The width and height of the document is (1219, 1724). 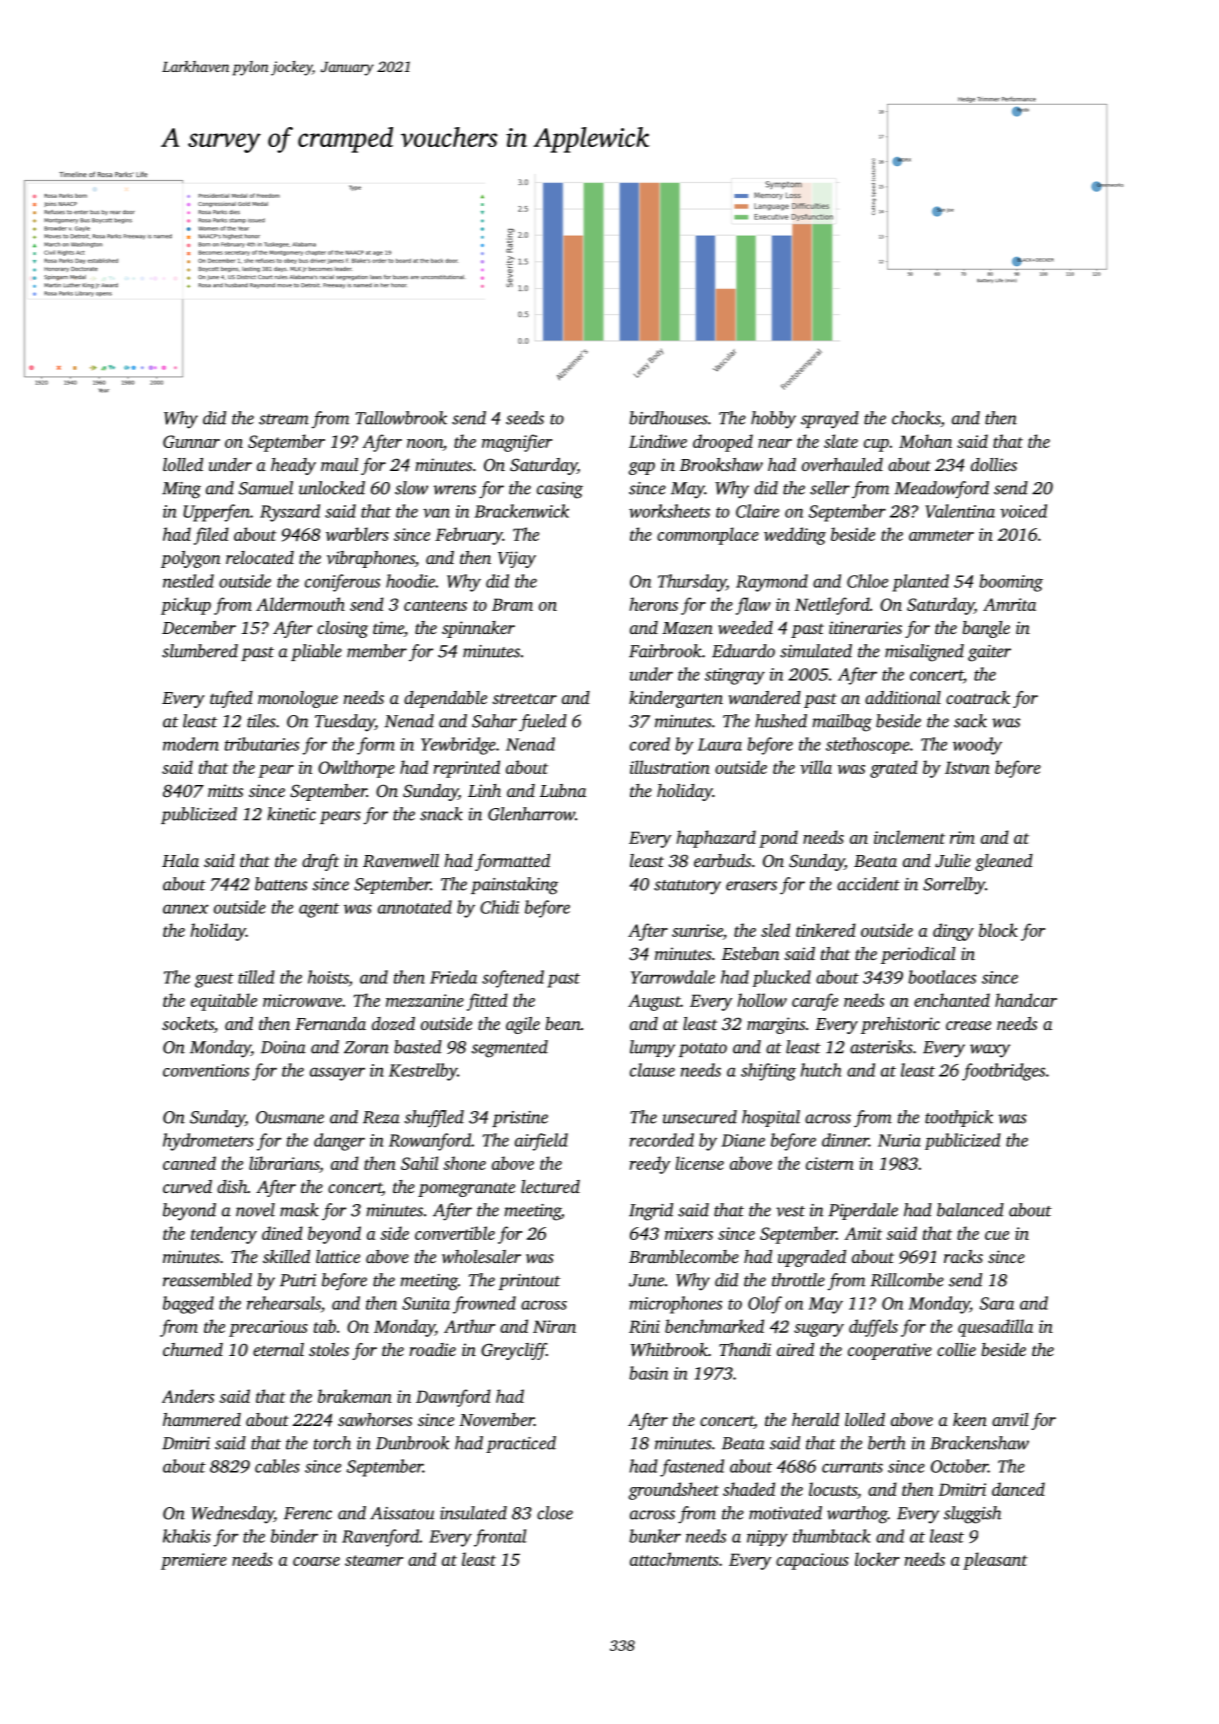 I want to click on Amit, so click(x=863, y=1233).
